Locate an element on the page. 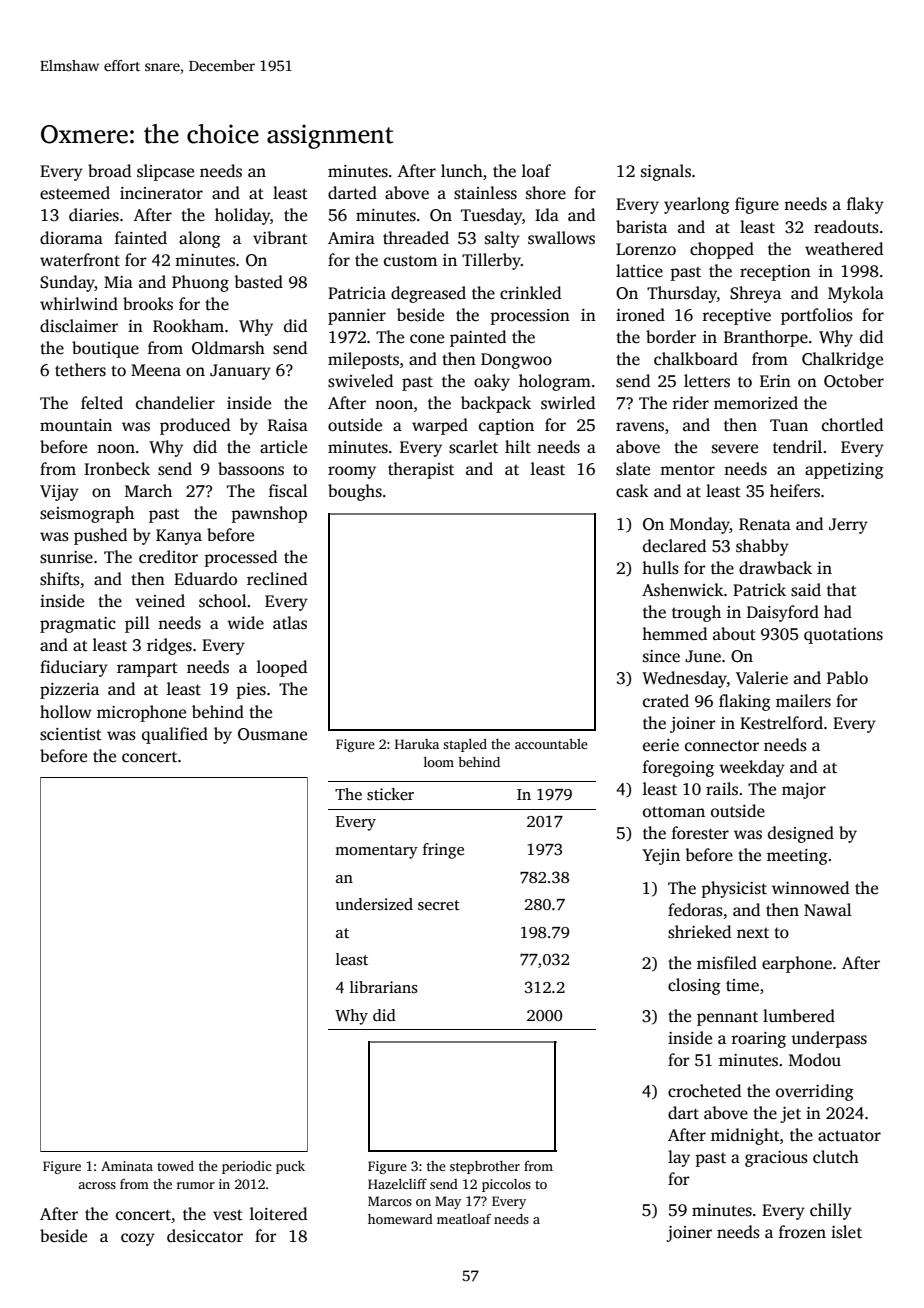 The image size is (924, 1308). Ousmane is located at coordinates (272, 734).
